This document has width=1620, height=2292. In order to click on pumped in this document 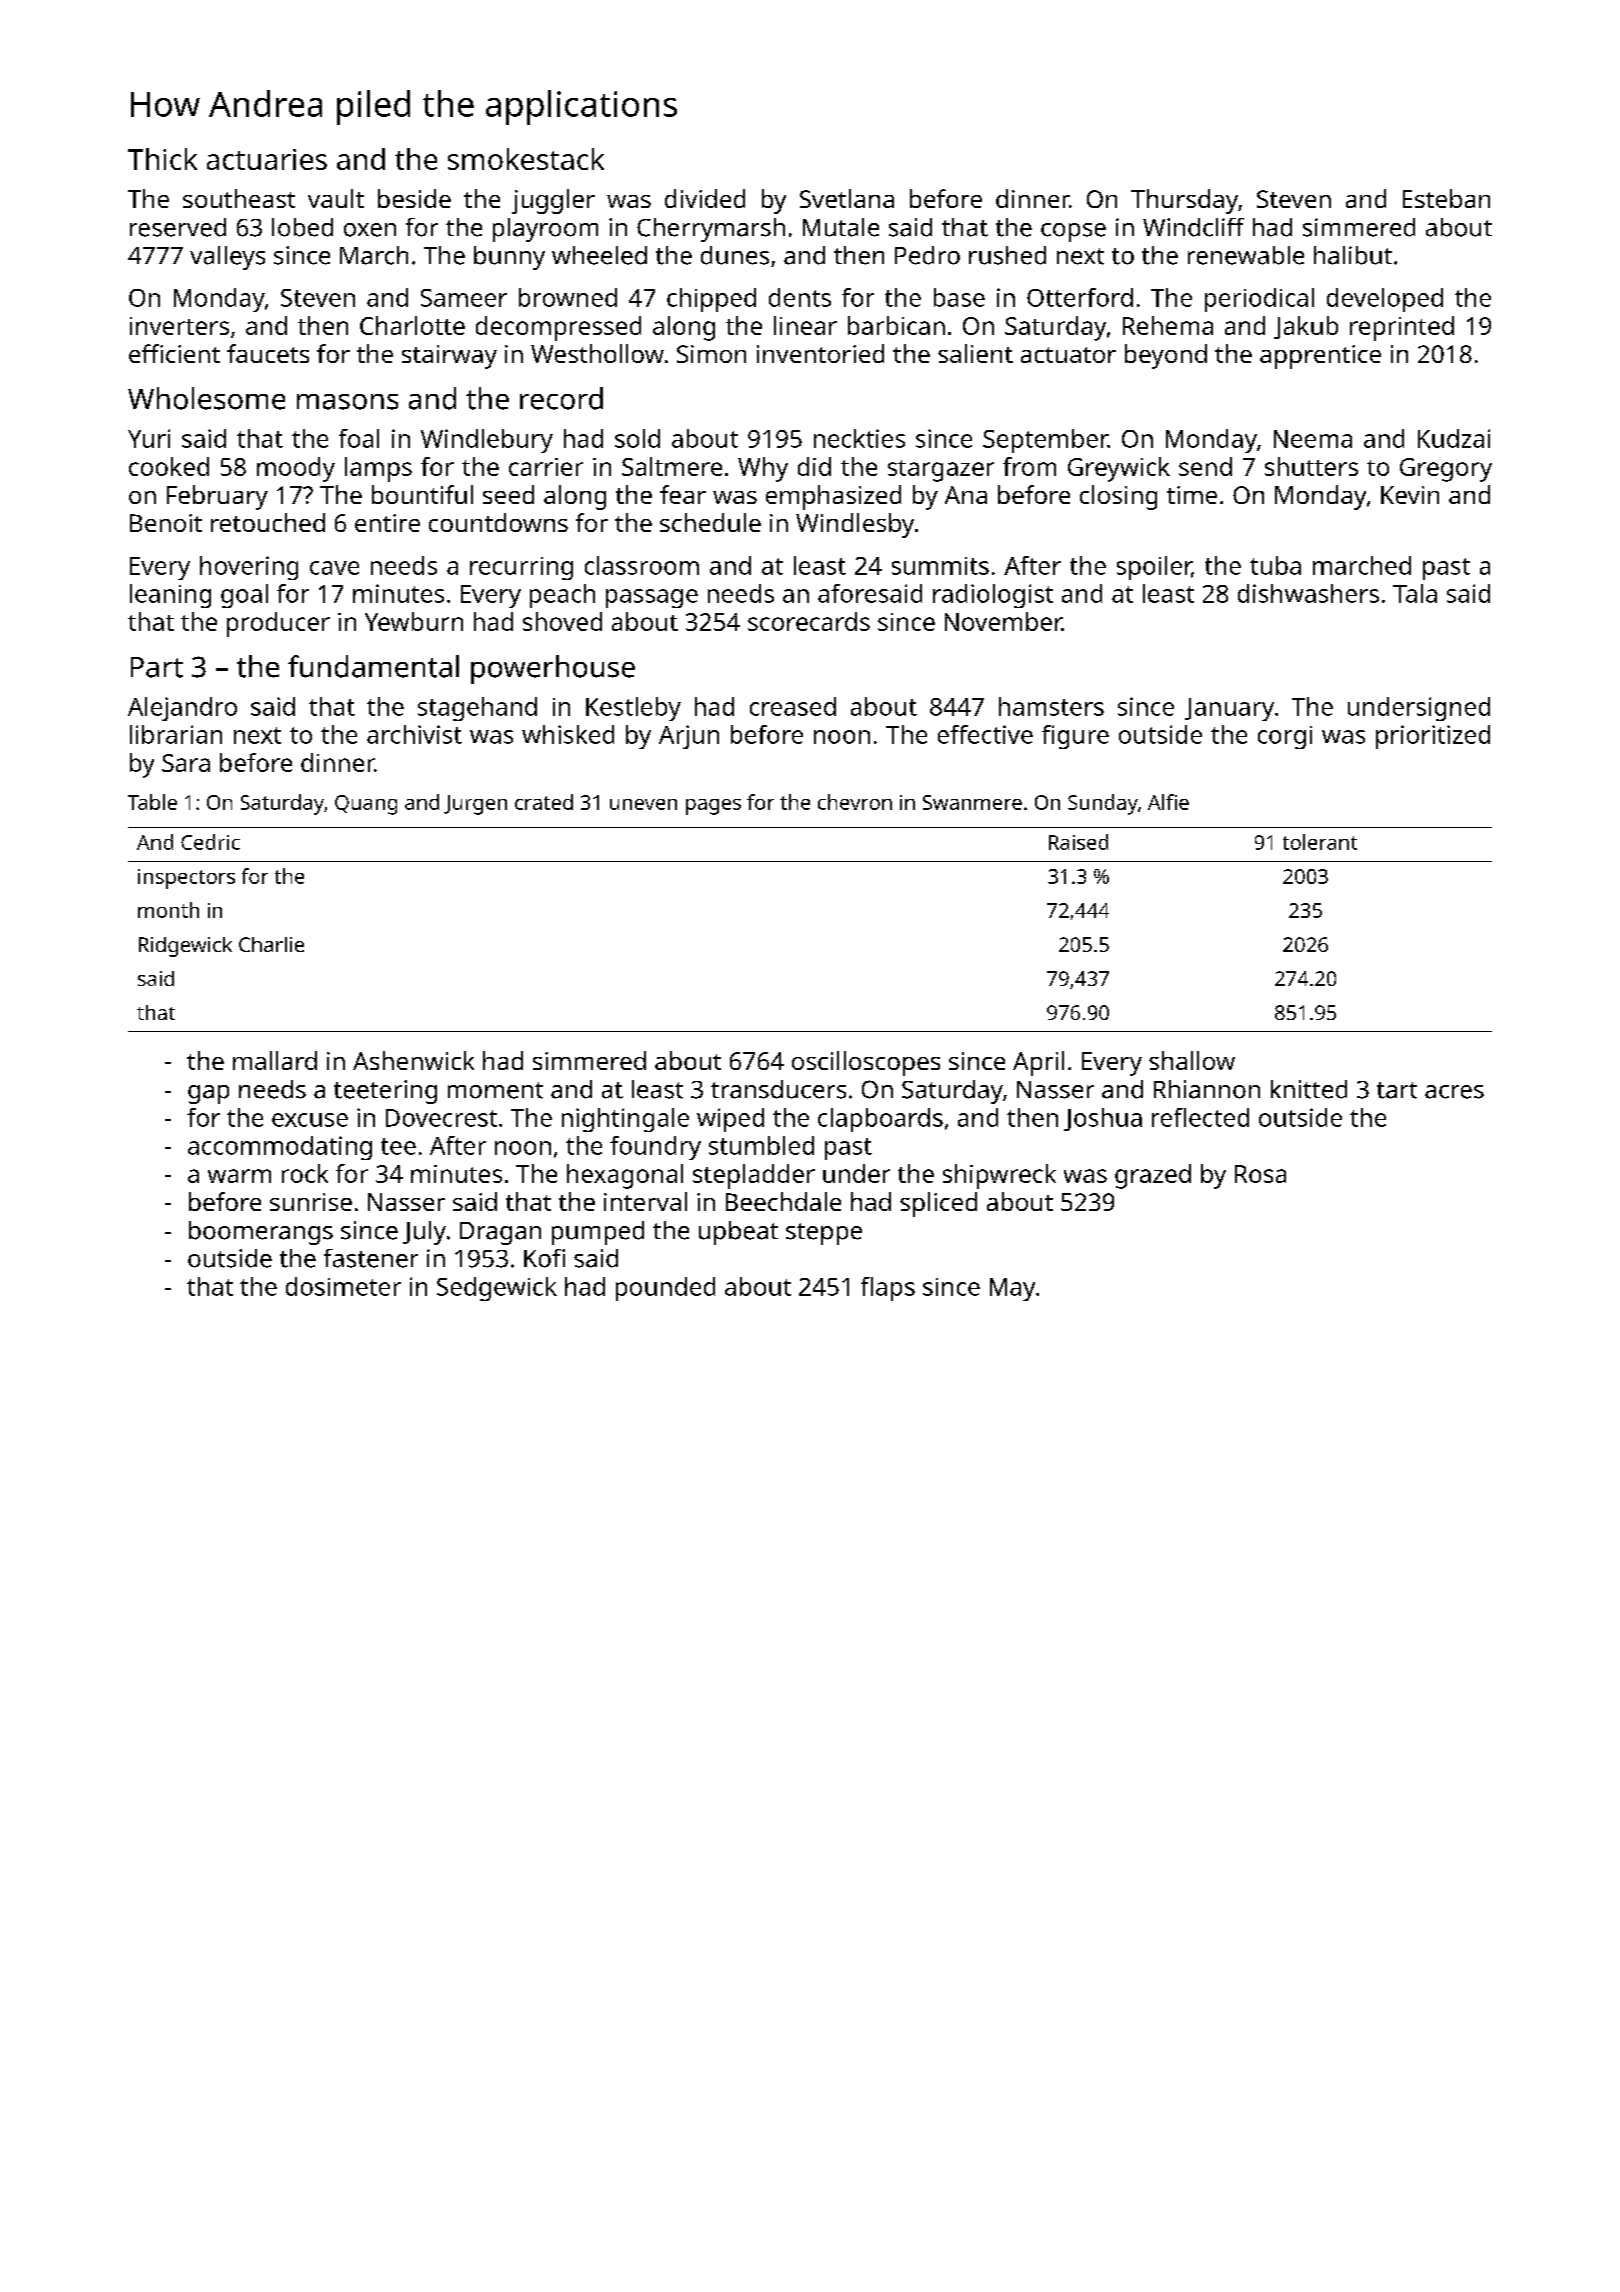, I will do `click(598, 1233)`.
